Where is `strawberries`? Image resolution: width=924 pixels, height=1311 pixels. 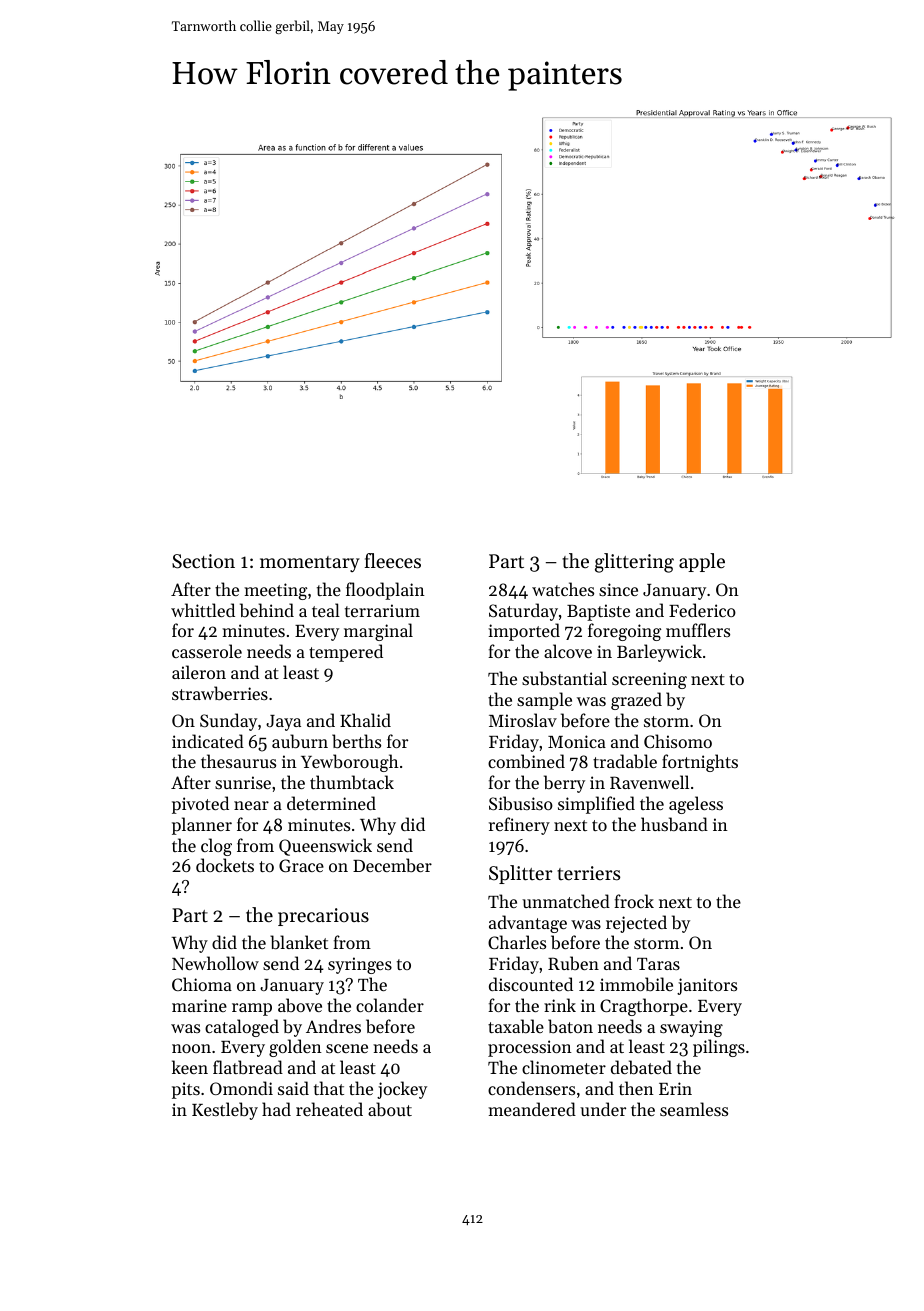
strawberries is located at coordinates (220, 693).
